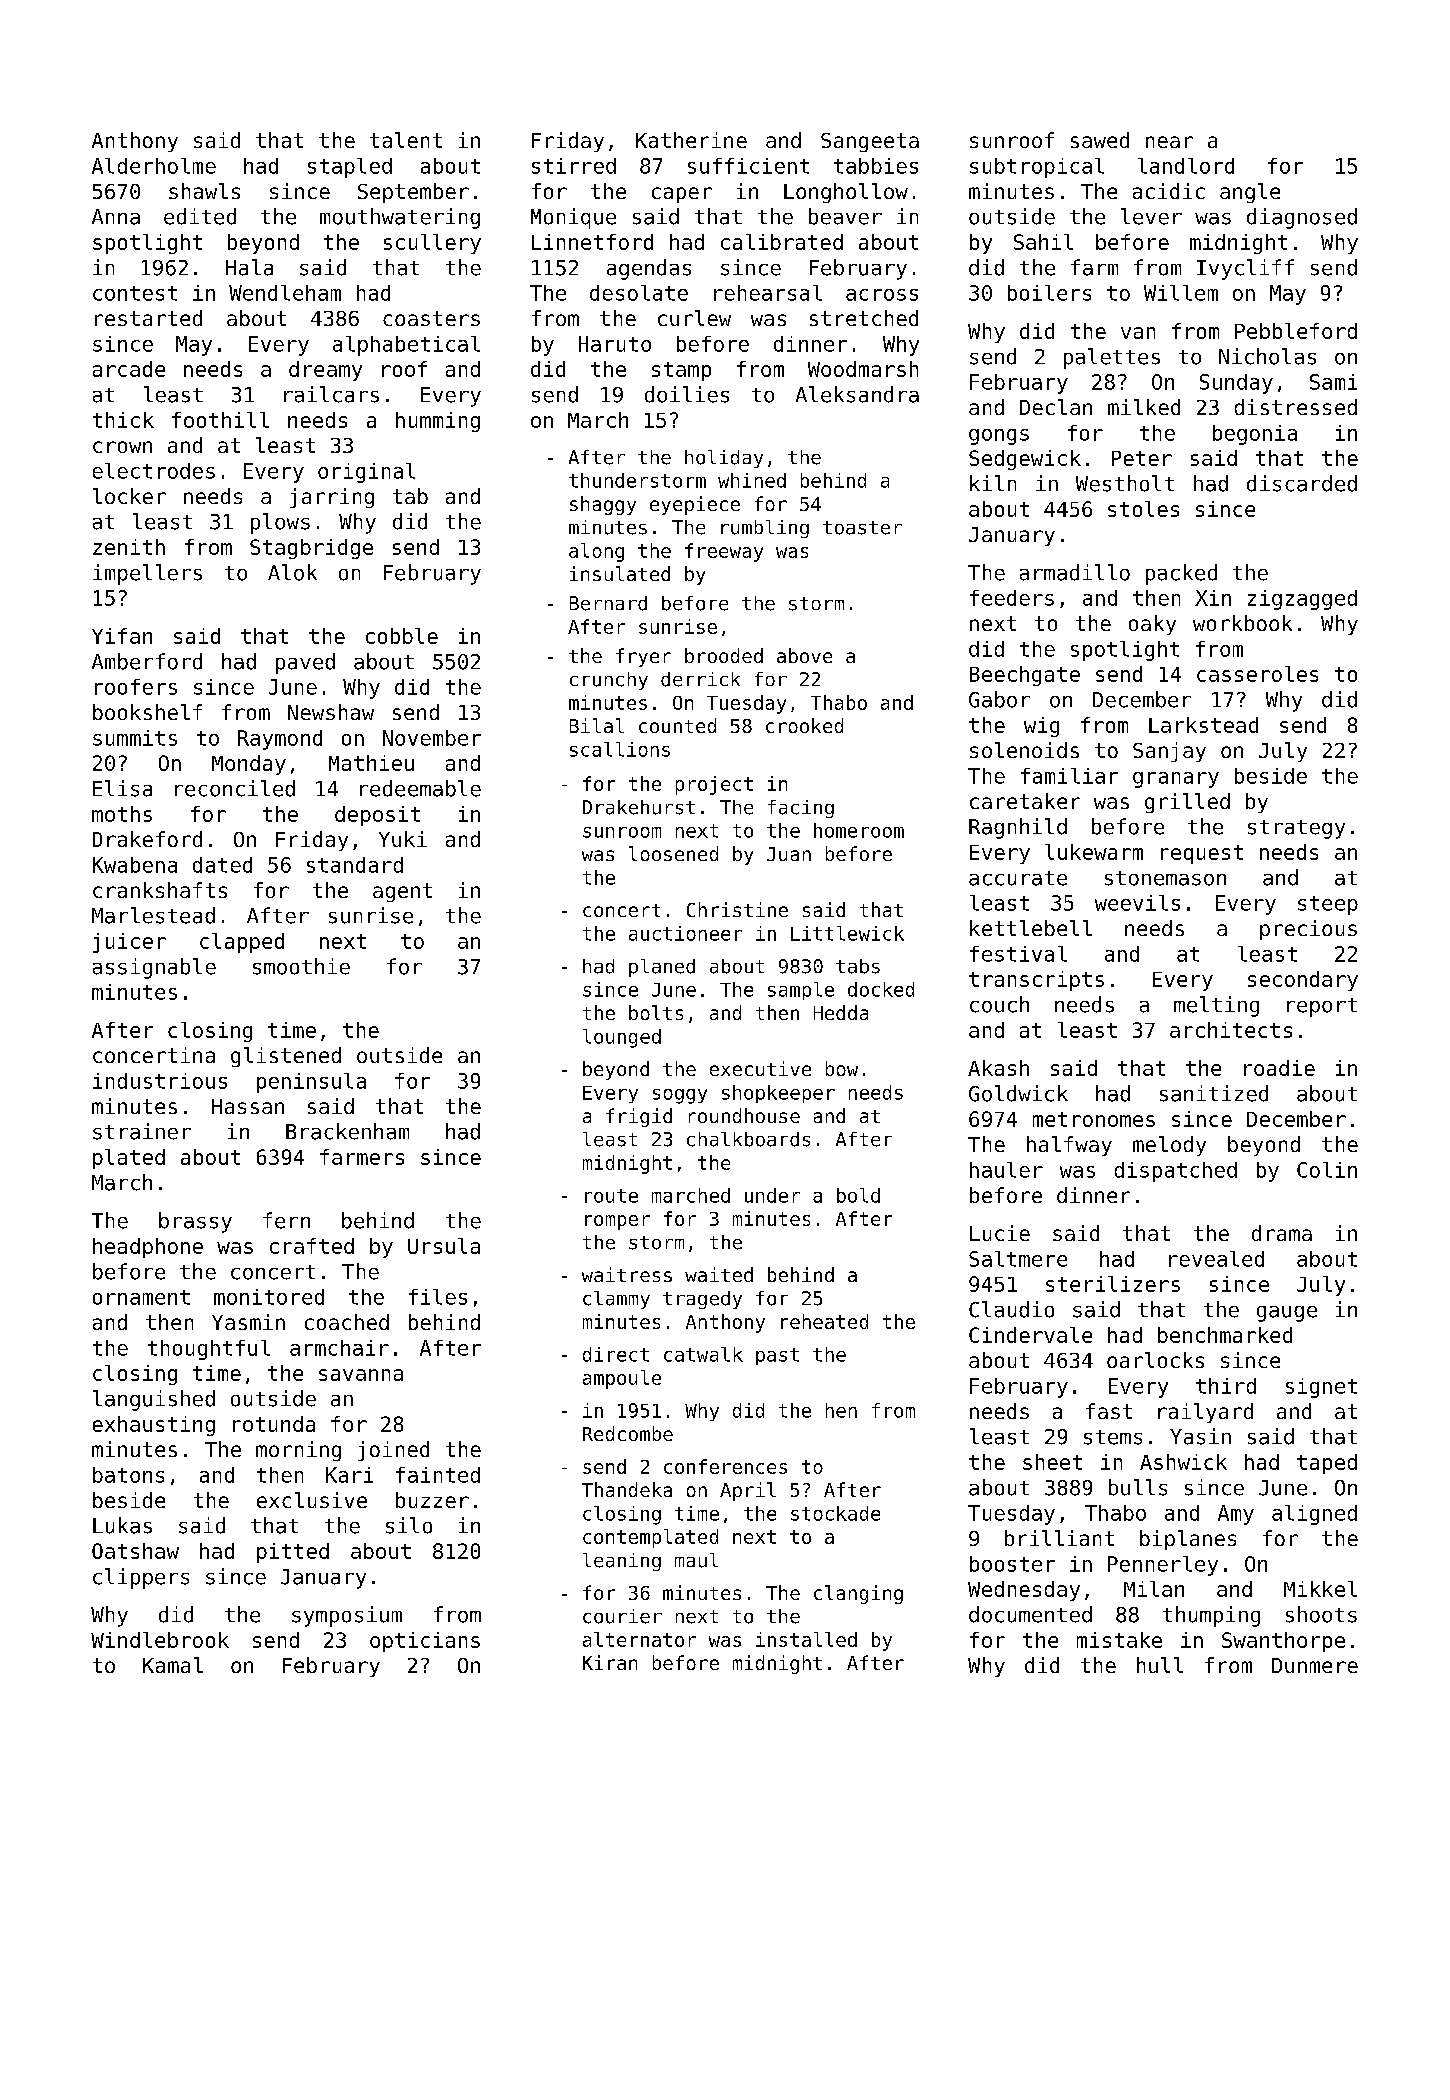 This screenshot has height=2100, width=1450. What do you see at coordinates (160, 1640) in the screenshot?
I see `Windlebrook` at bounding box center [160, 1640].
